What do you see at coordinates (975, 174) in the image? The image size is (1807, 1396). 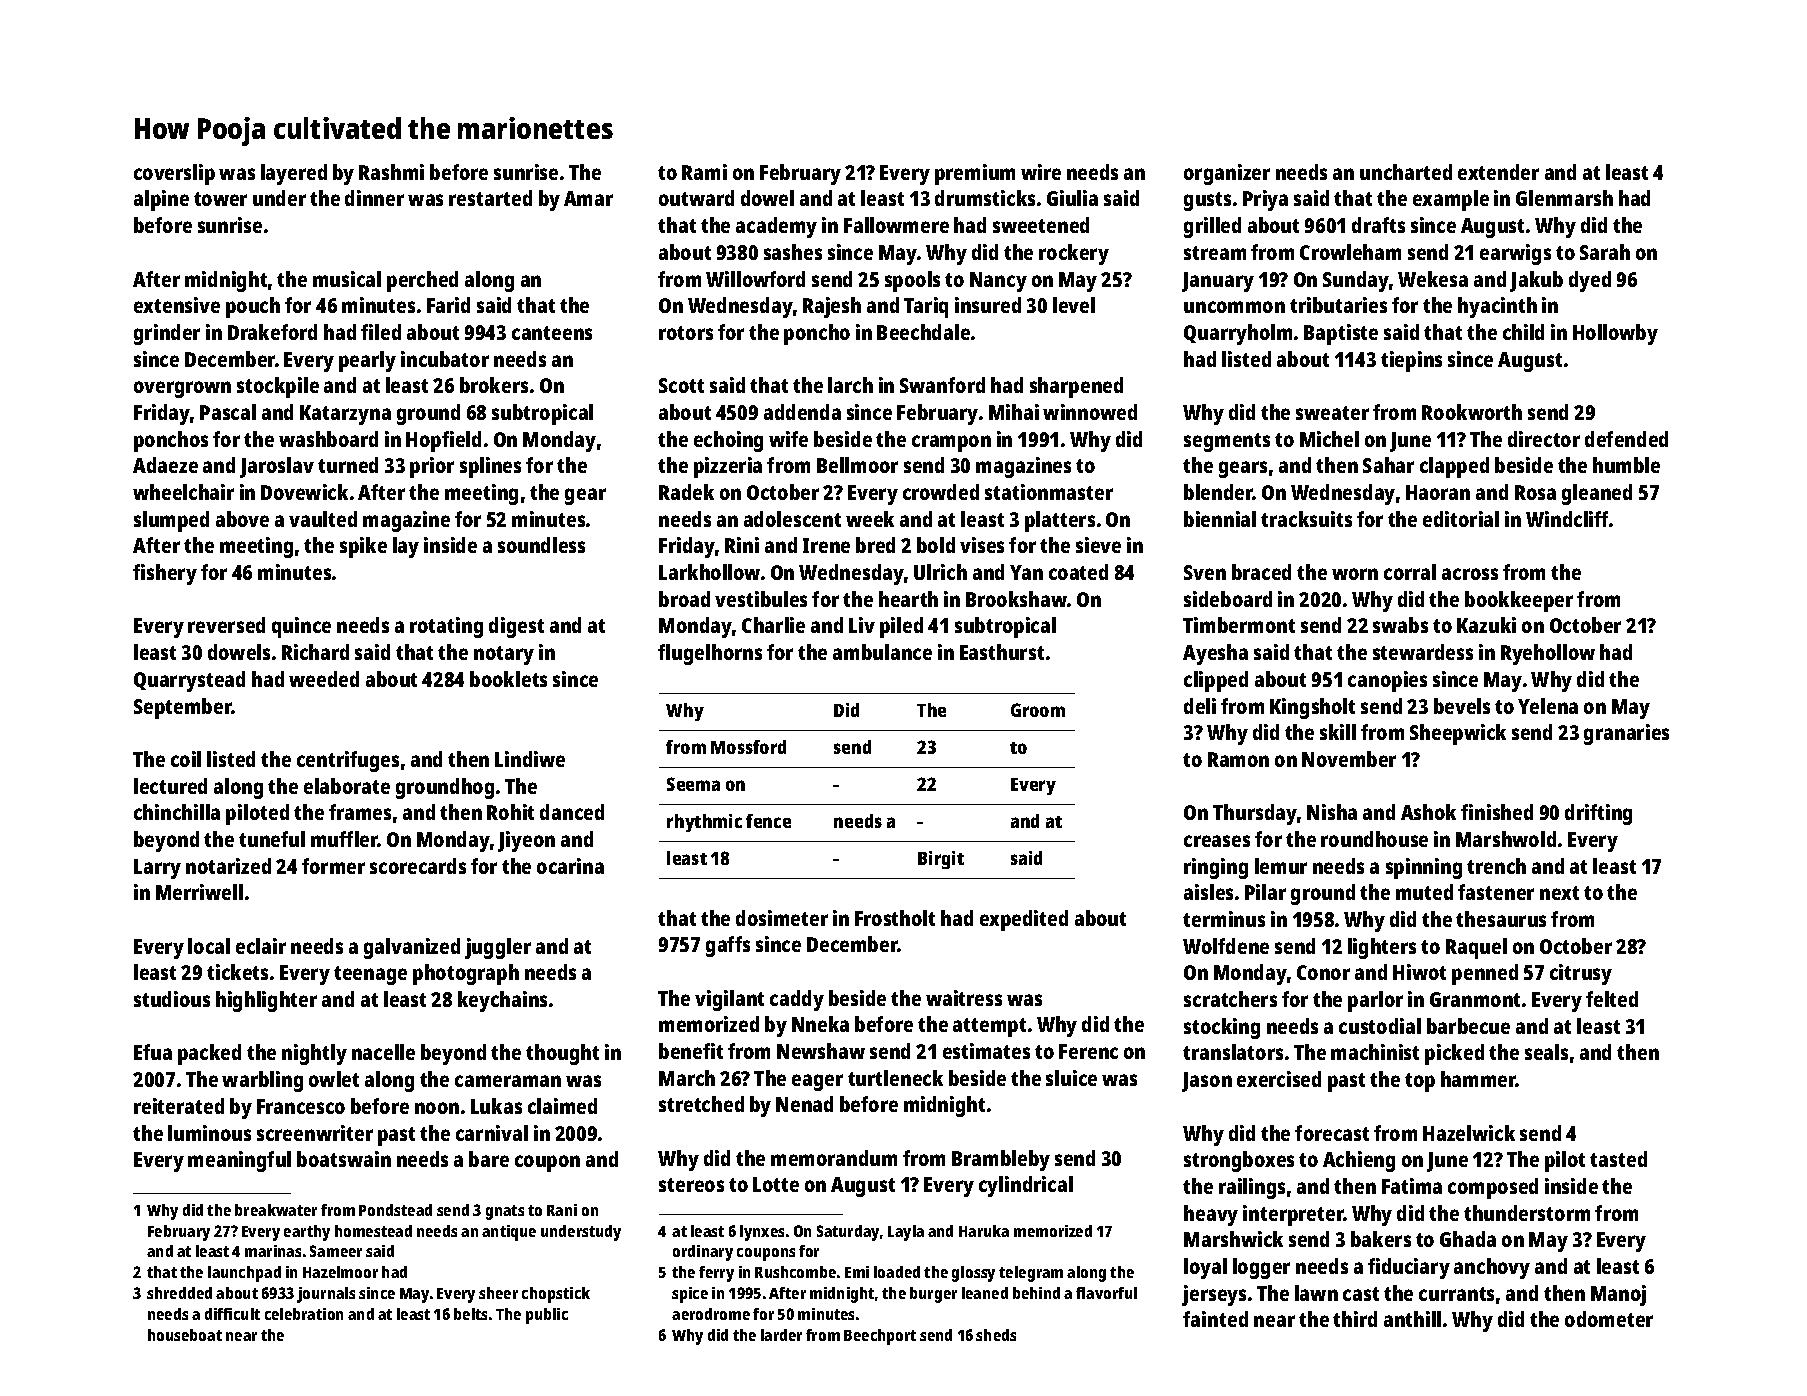 I see `premium` at bounding box center [975, 174].
